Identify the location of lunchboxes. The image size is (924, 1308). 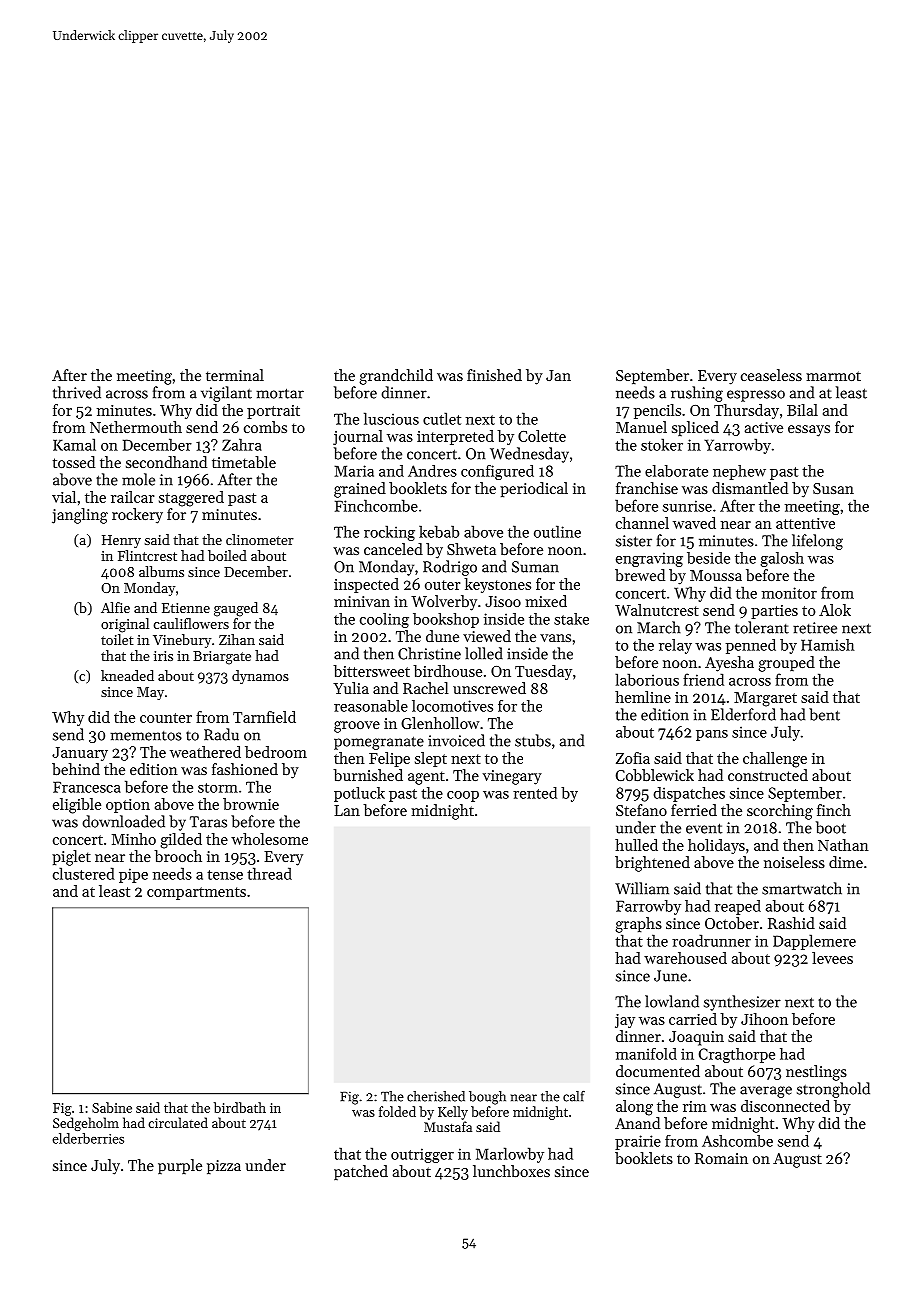
(511, 1171).
